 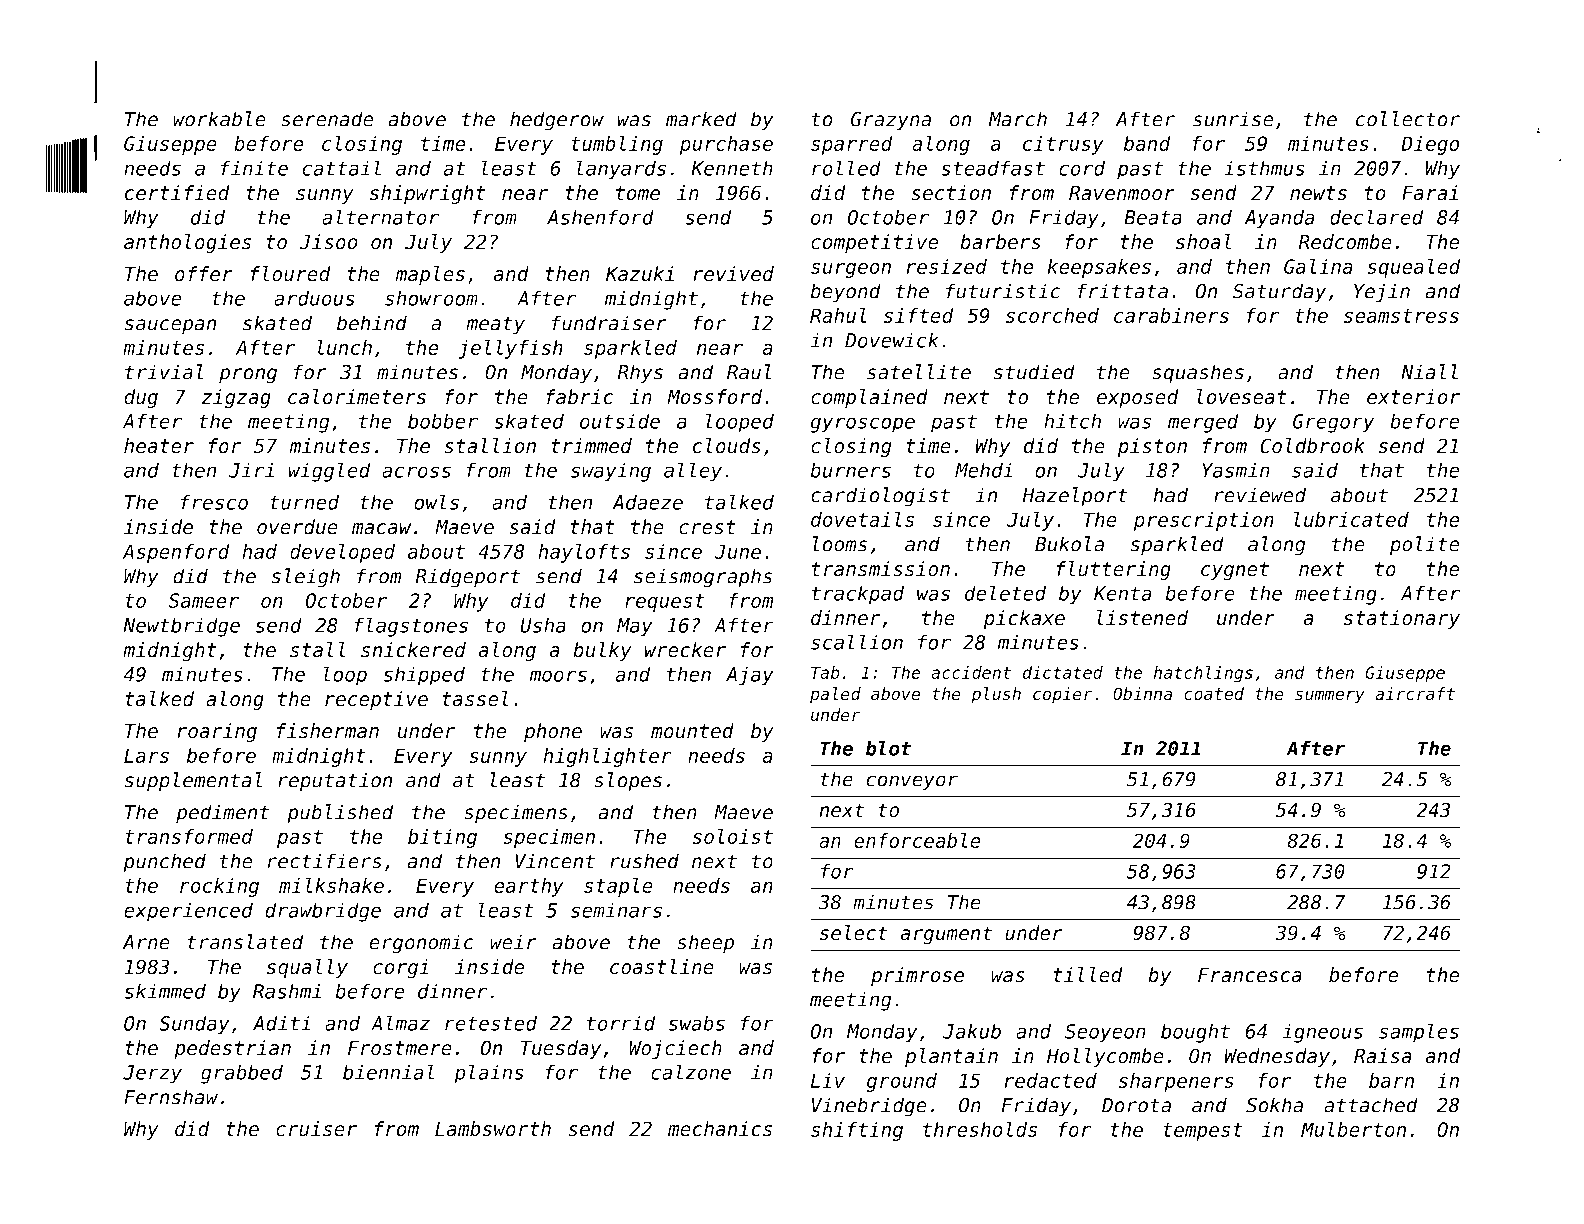 I want to click on heater, so click(x=159, y=446).
